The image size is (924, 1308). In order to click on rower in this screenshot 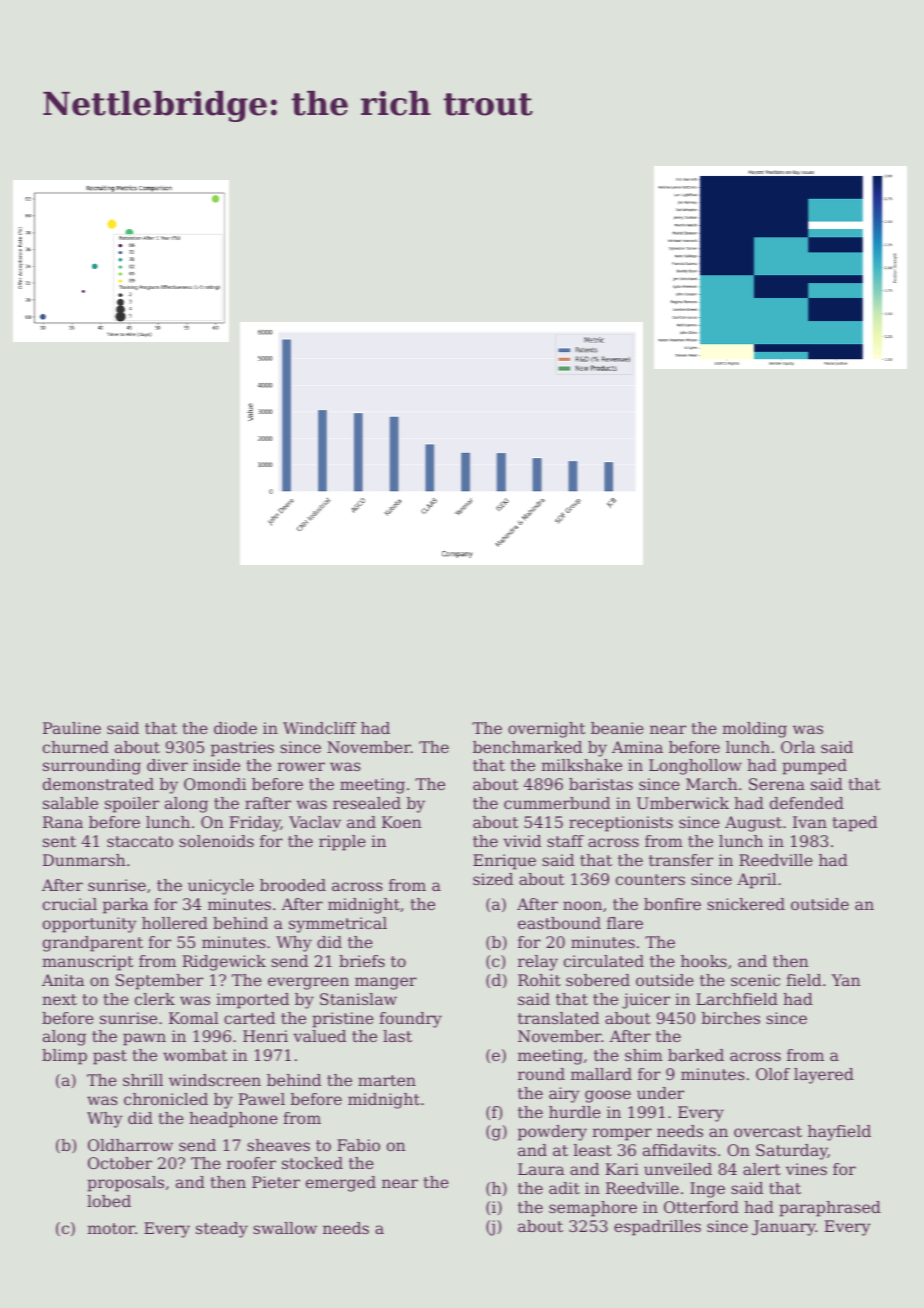, I will do `click(301, 766)`.
